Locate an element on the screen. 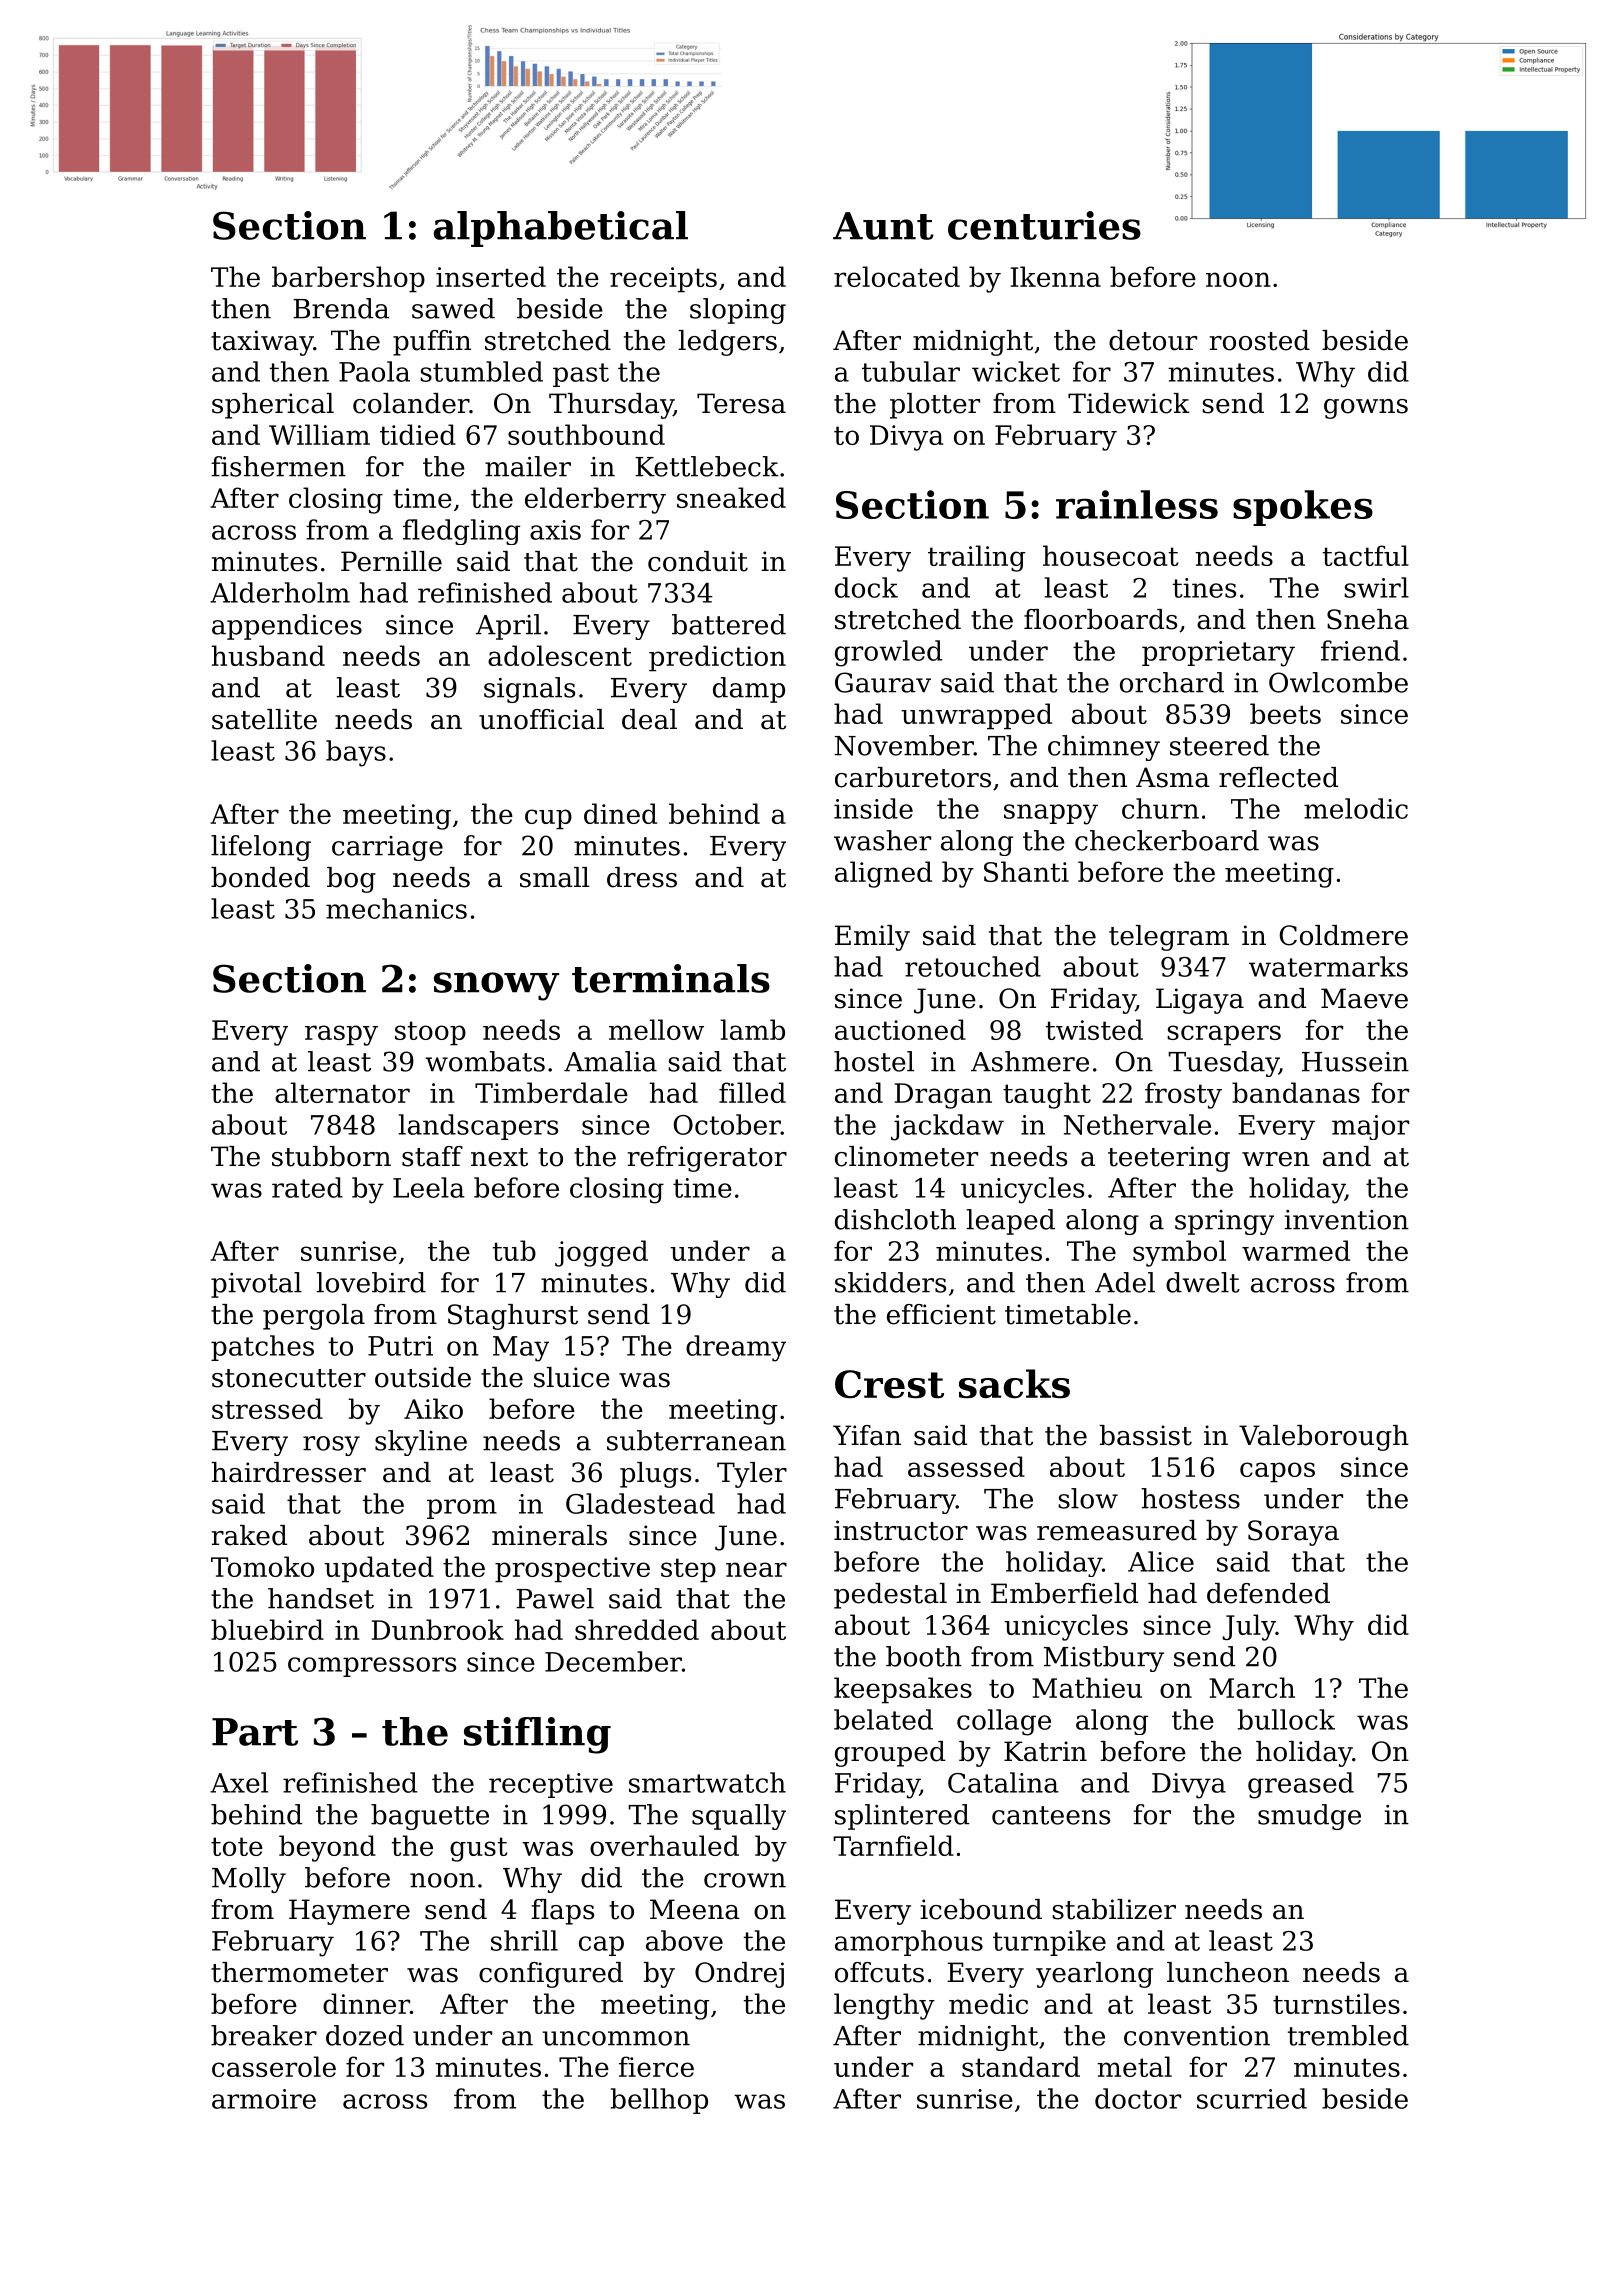  beets is located at coordinates (1285, 713).
